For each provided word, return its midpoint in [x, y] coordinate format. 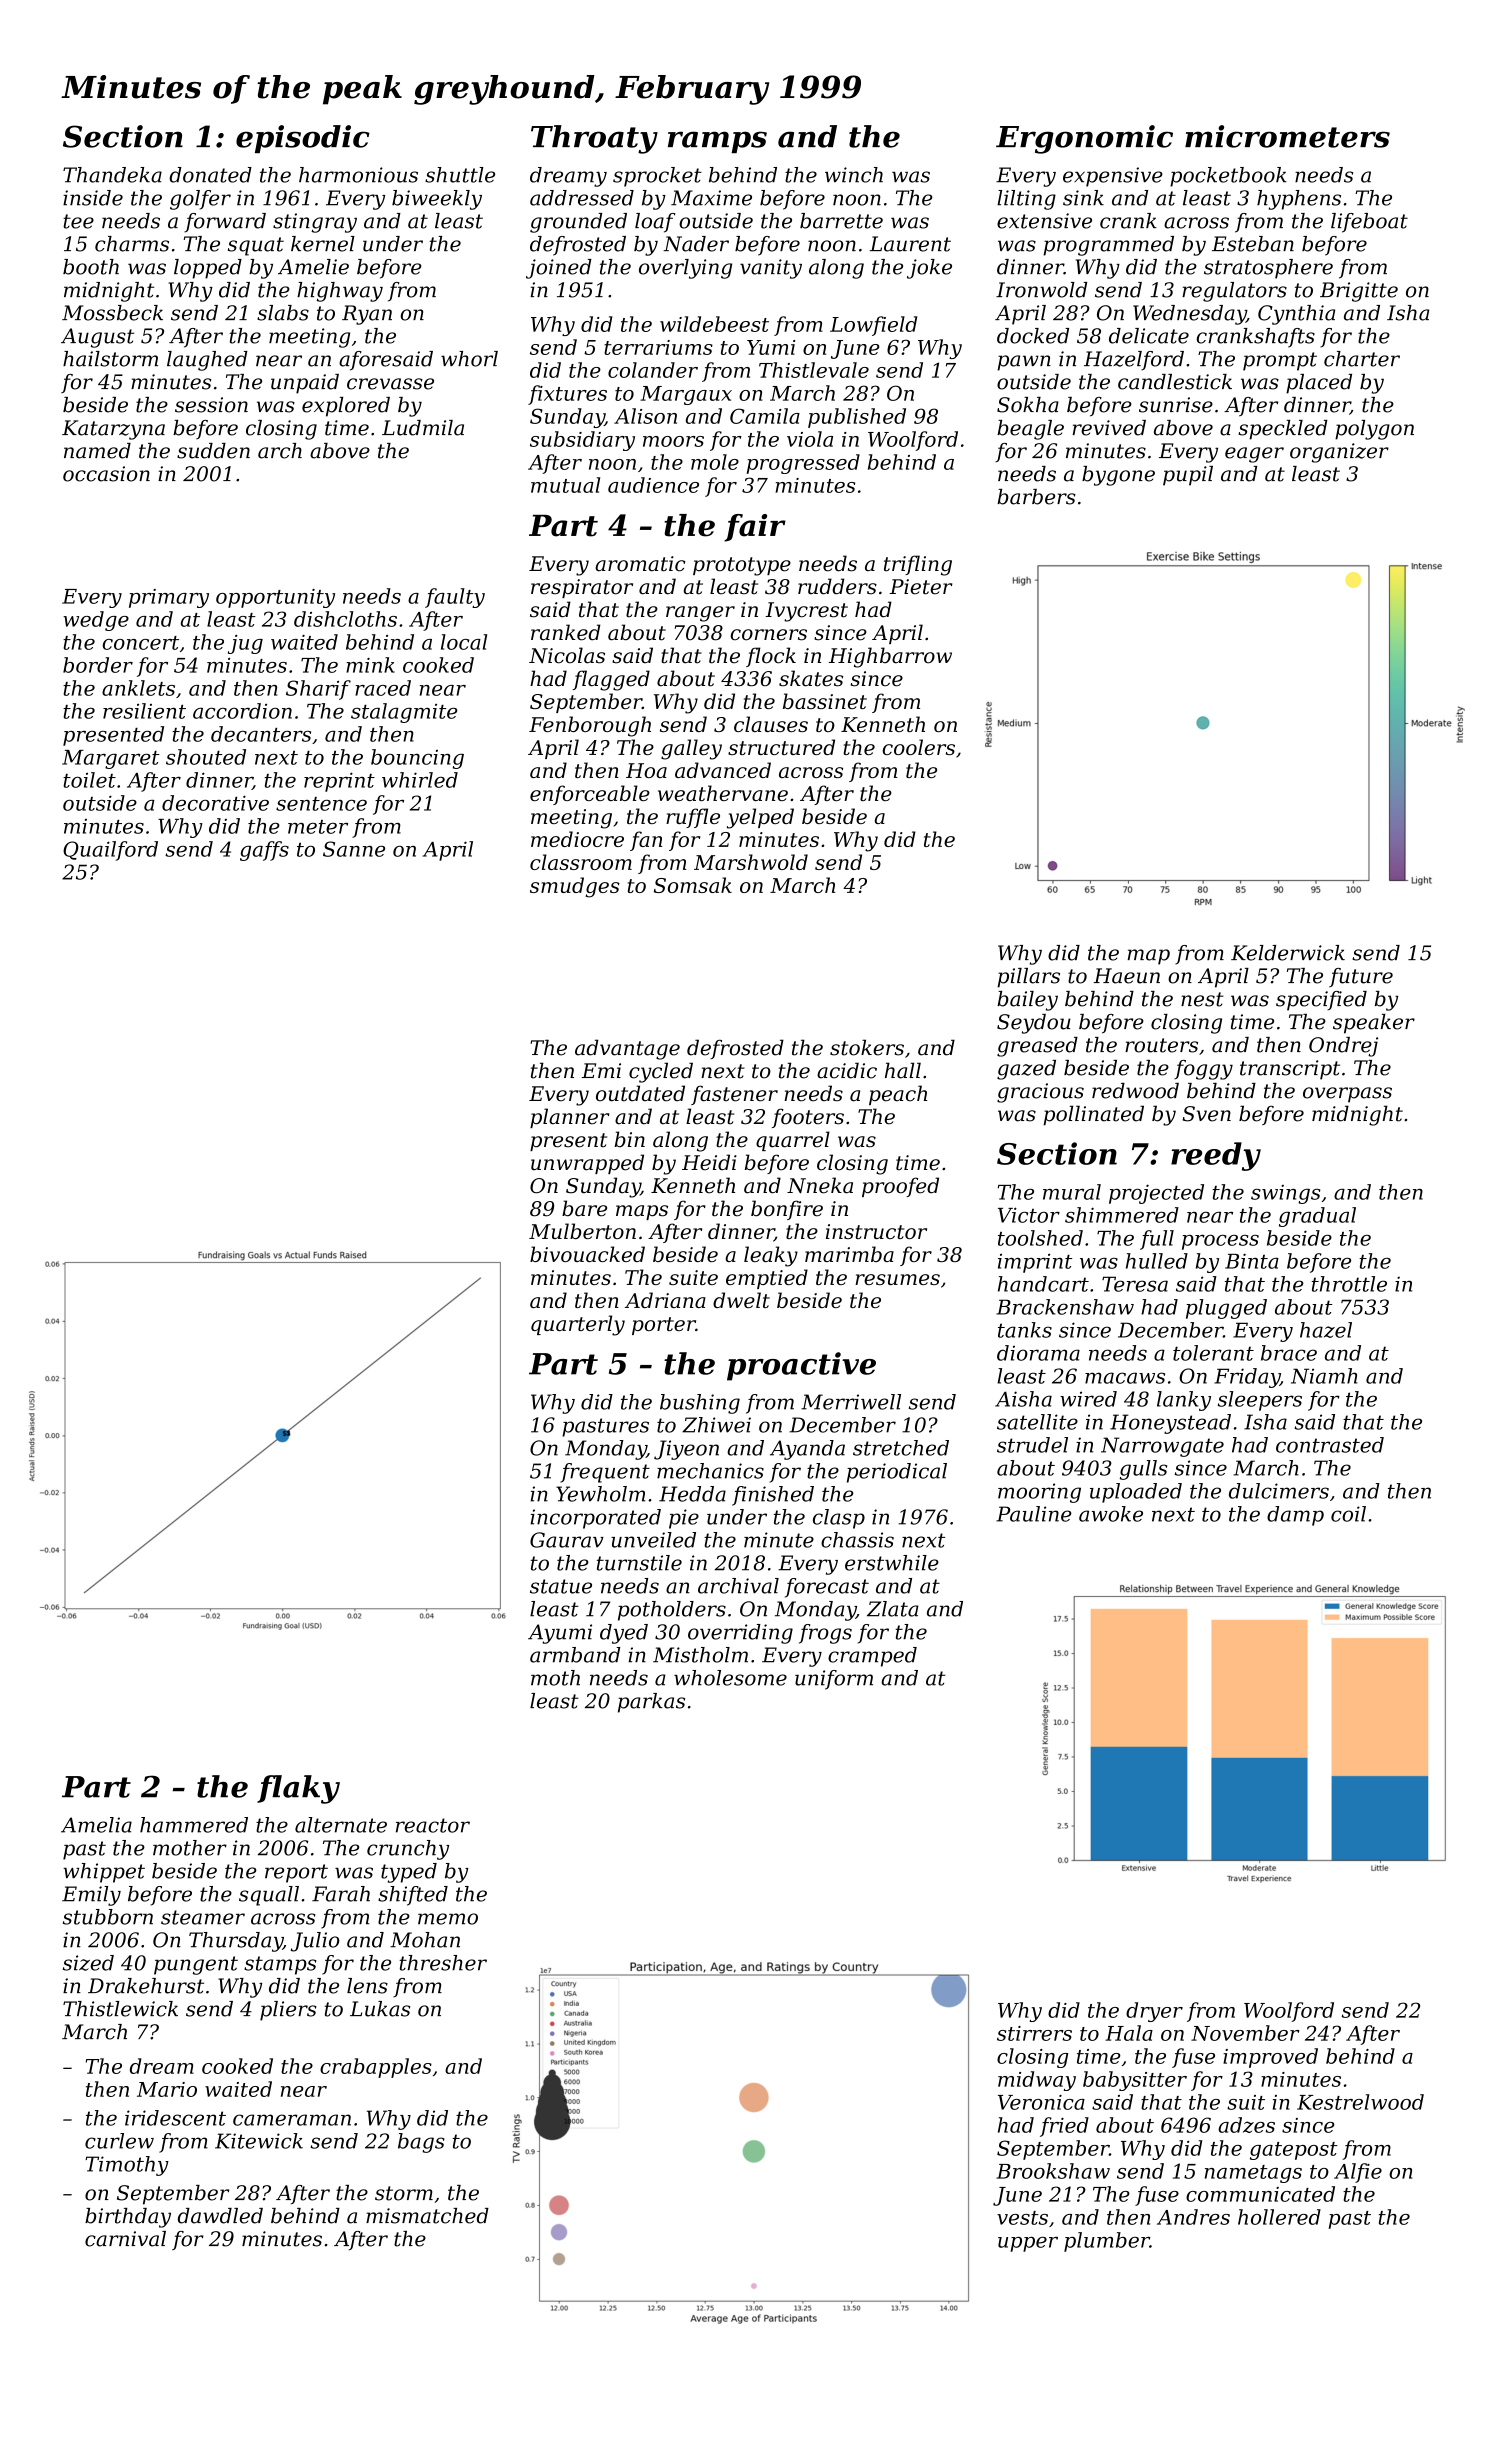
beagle [1030, 430]
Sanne [354, 849]
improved [1270, 2058]
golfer [200, 200]
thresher [443, 1963]
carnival [125, 2239]
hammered [194, 1825]
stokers [867, 1047]
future [1361, 977]
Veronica [1041, 2102]
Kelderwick [1288, 953]
